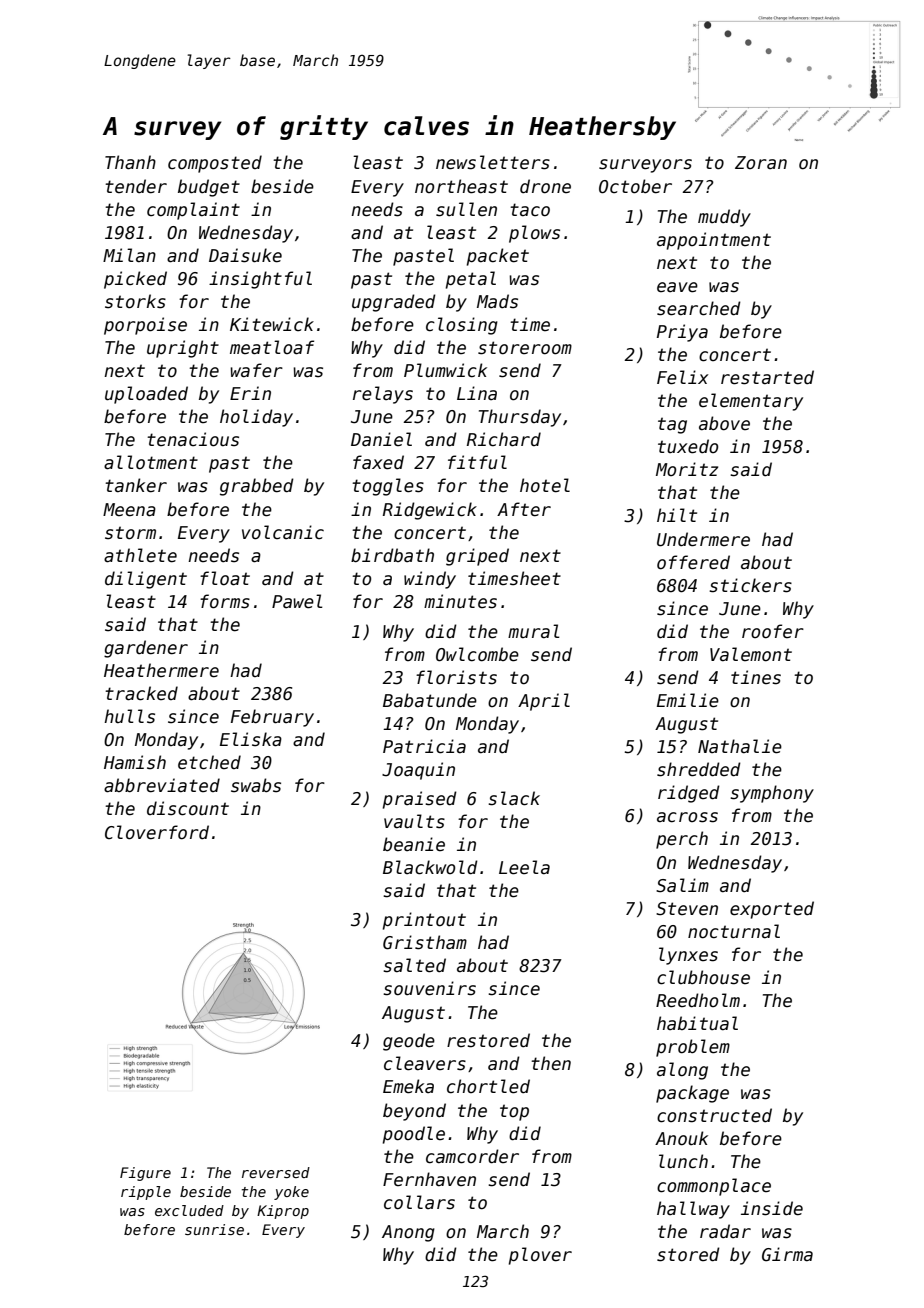 This document has width=924, height=1308. What do you see at coordinates (545, 186) in the document?
I see `drone` at bounding box center [545, 186].
